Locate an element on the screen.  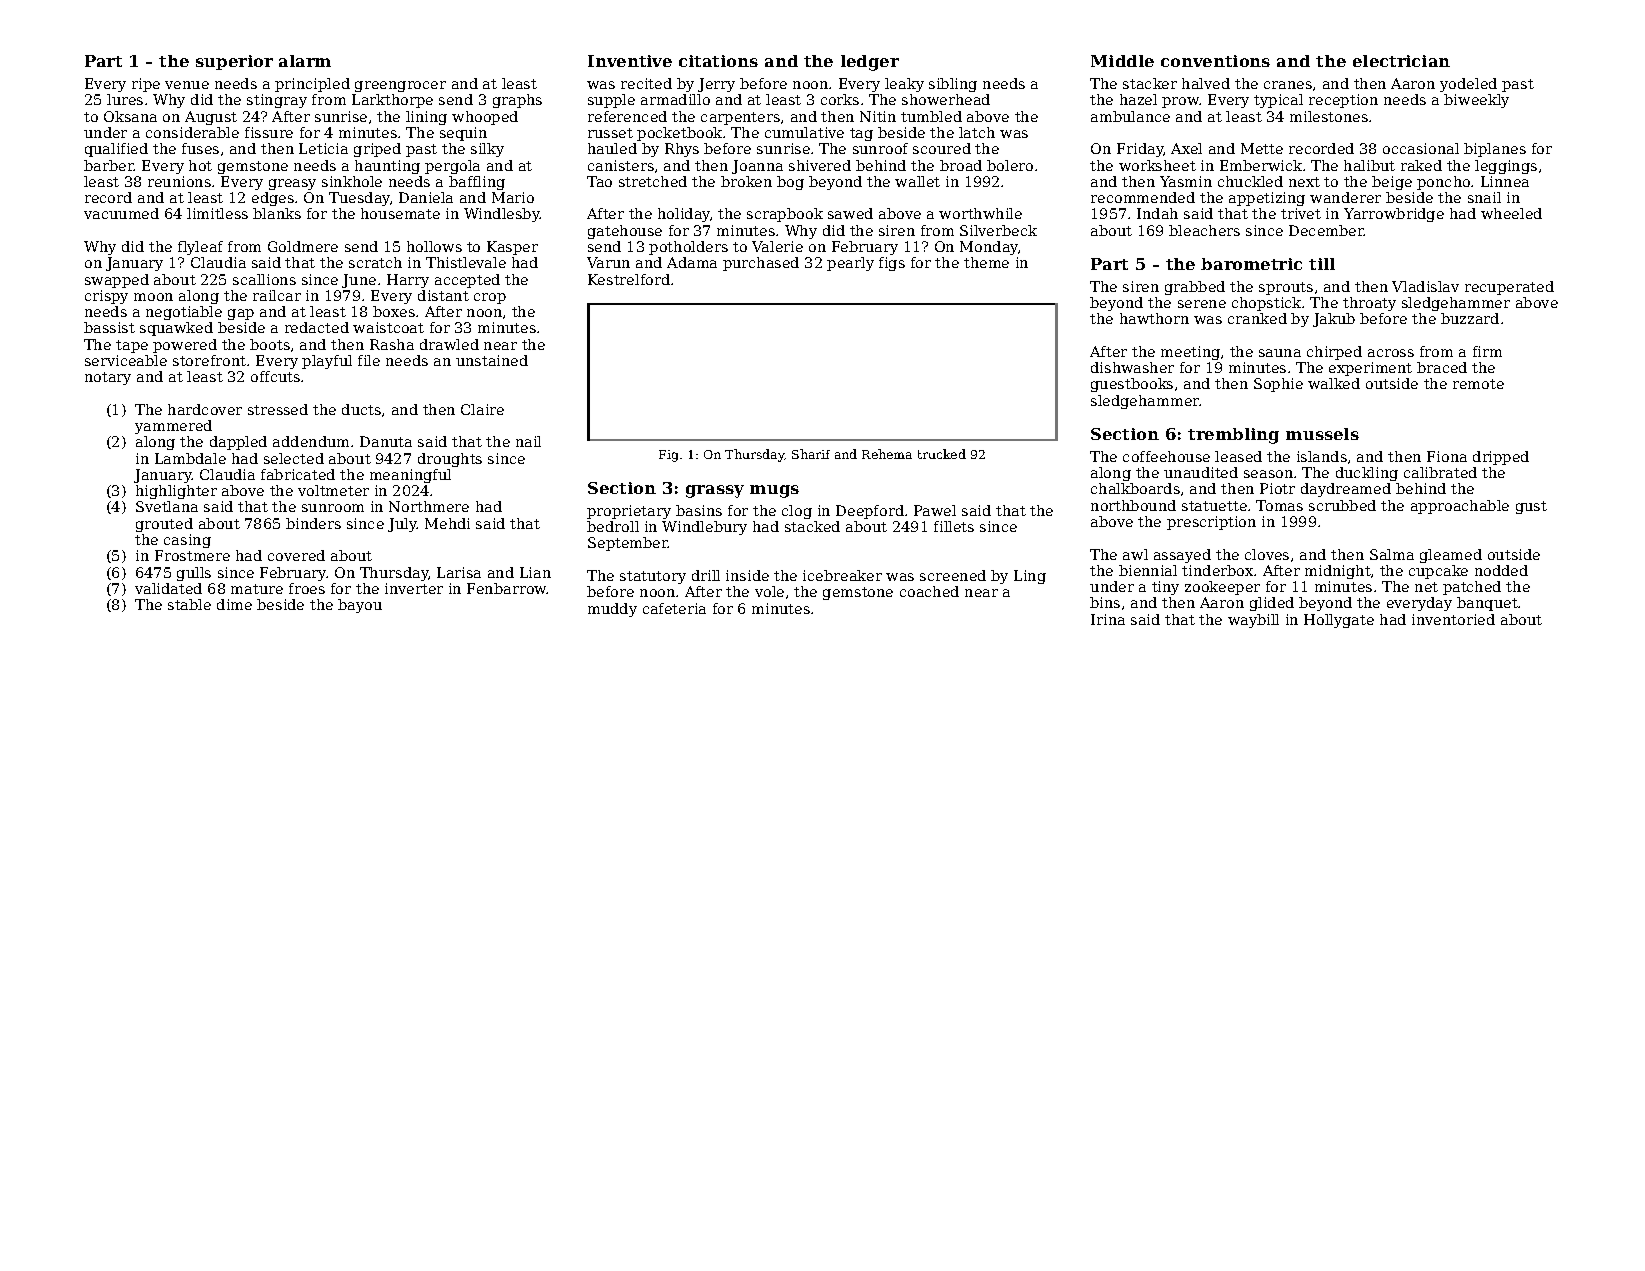
meeting is located at coordinates (1190, 353).
